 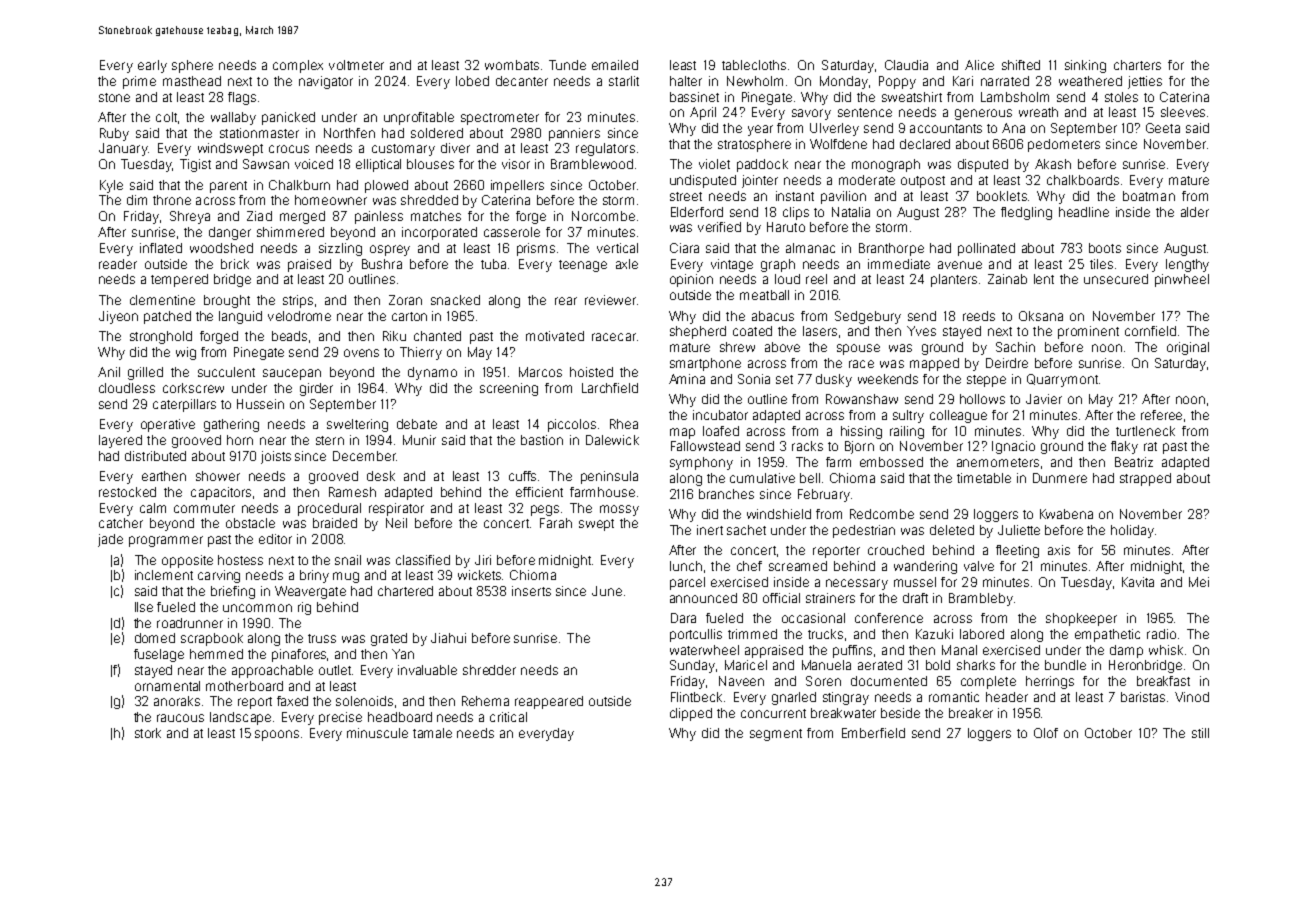 I want to click on referee, so click(x=1161, y=415).
